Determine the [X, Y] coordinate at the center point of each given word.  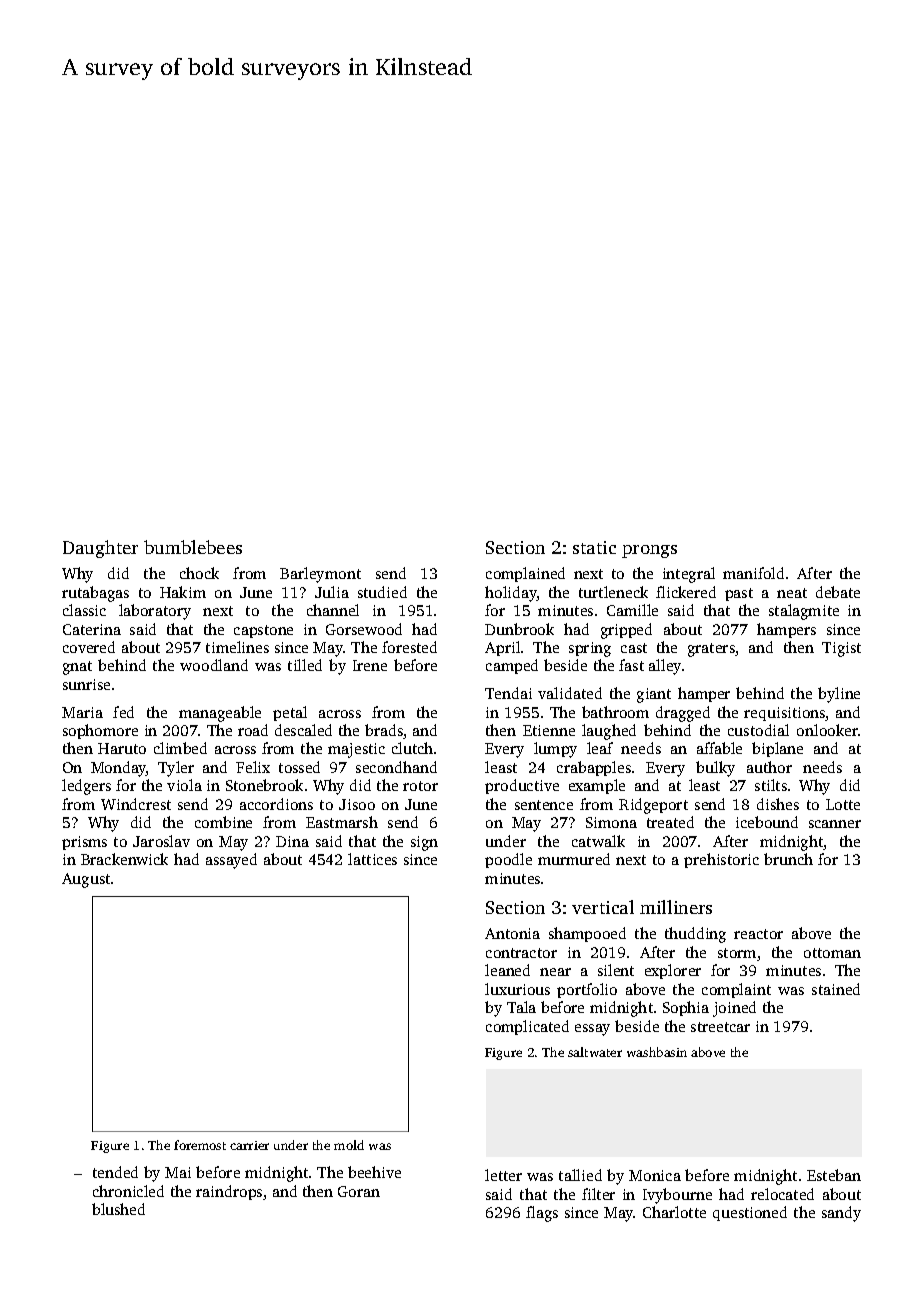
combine [223, 822]
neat [792, 593]
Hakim [183, 592]
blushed [118, 1209]
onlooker [827, 730]
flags [542, 1214]
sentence [544, 805]
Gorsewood [364, 629]
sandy [841, 1214]
